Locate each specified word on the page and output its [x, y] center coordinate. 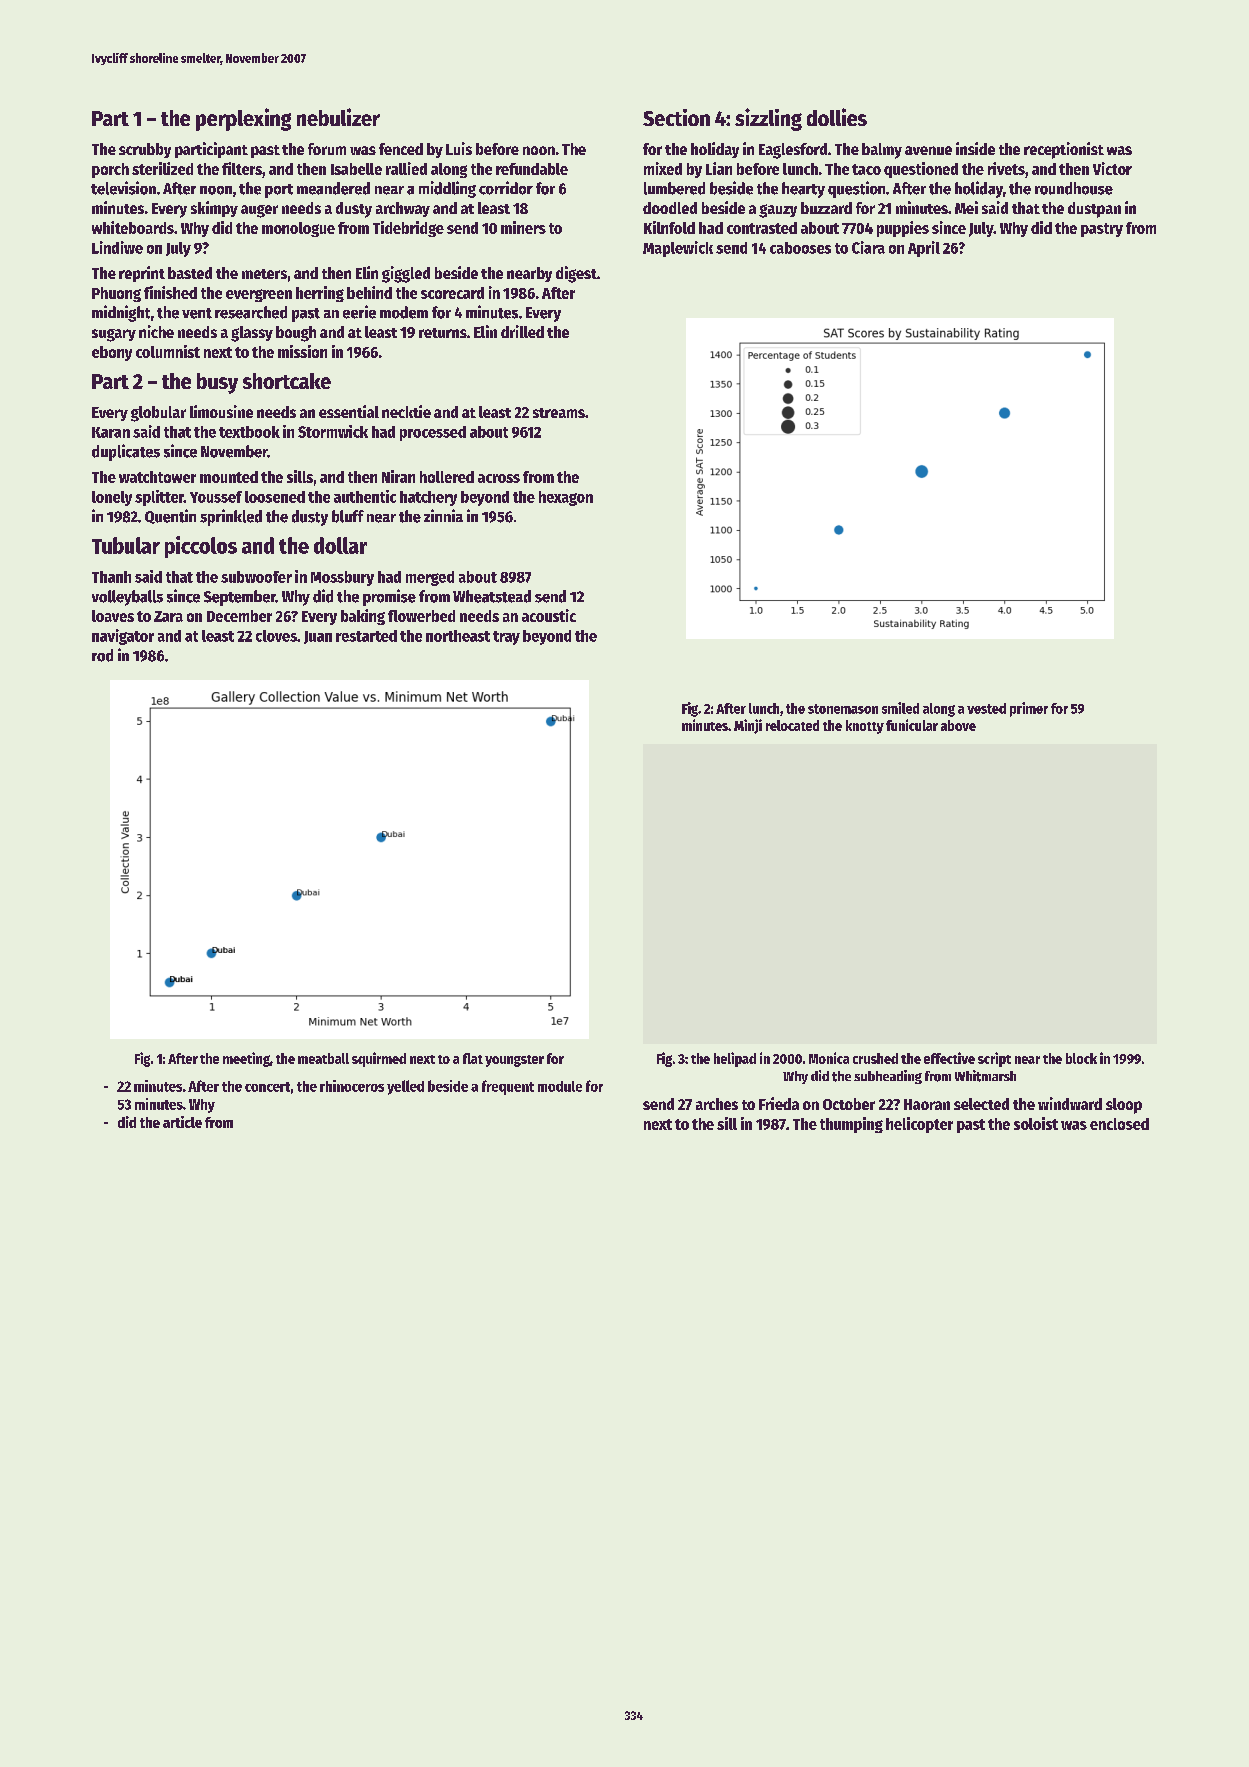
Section [676, 117]
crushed [875, 1058]
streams [559, 413]
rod [102, 655]
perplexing [243, 119]
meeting [246, 1059]
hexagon [566, 498]
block [1081, 1058]
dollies [837, 117]
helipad [735, 1059]
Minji [748, 726]
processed [433, 433]
